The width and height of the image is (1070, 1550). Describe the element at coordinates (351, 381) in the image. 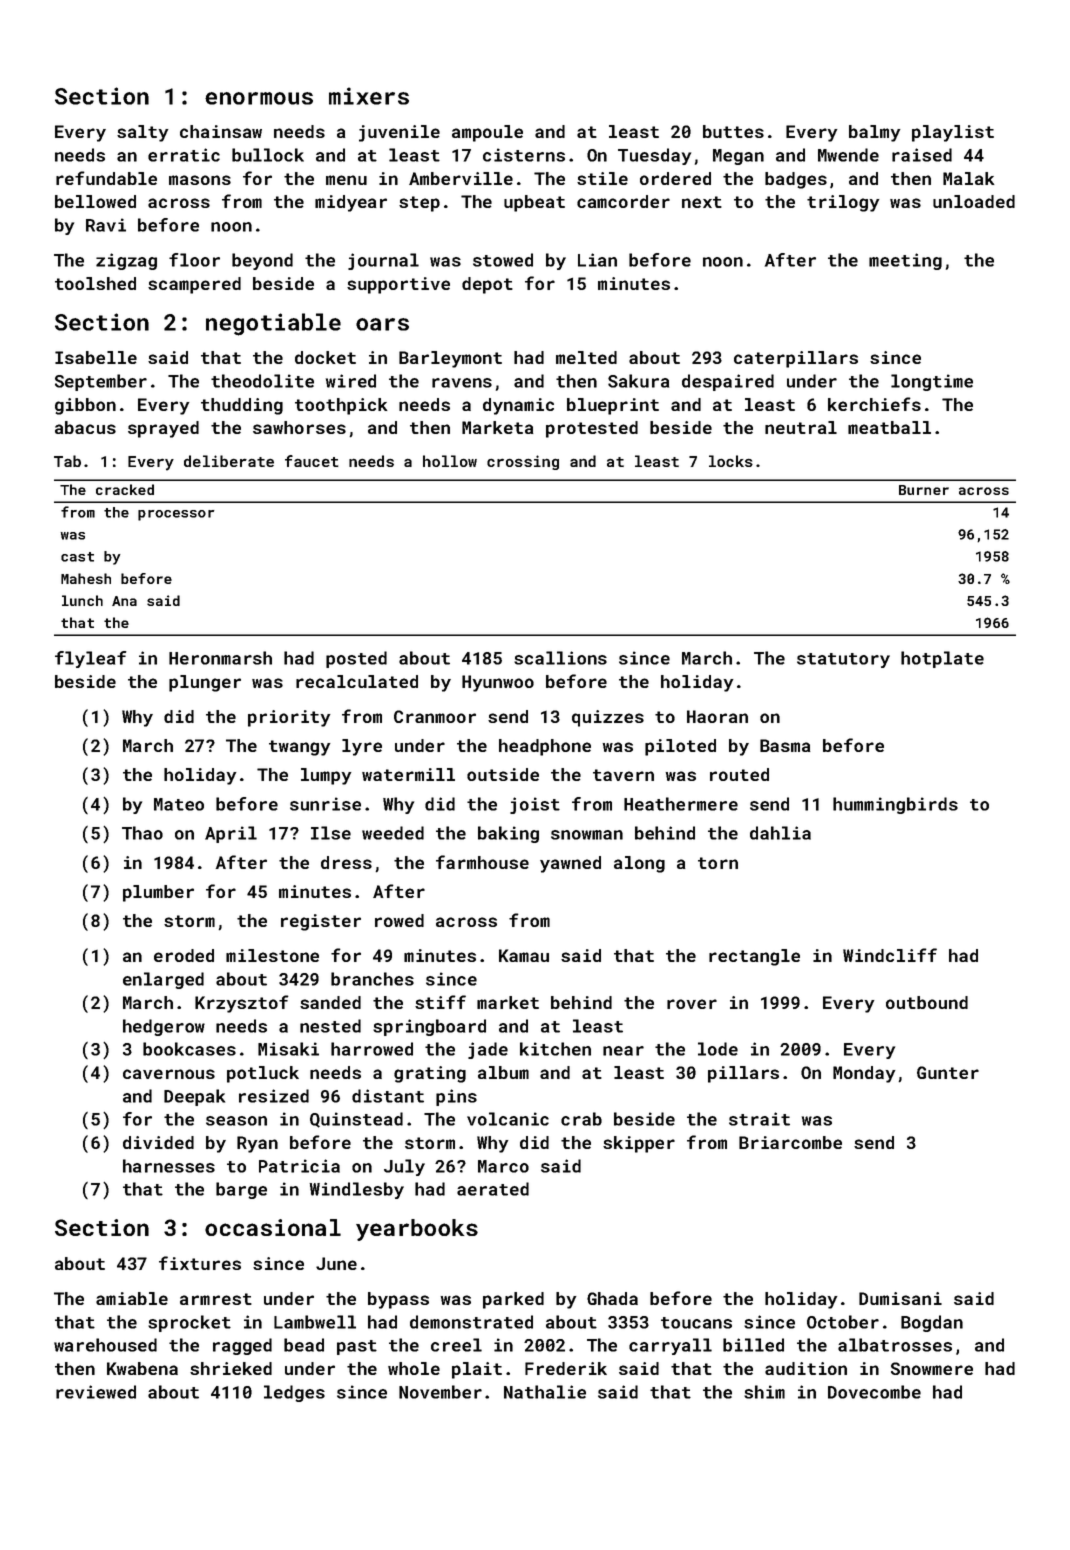

I see `wired` at that location.
